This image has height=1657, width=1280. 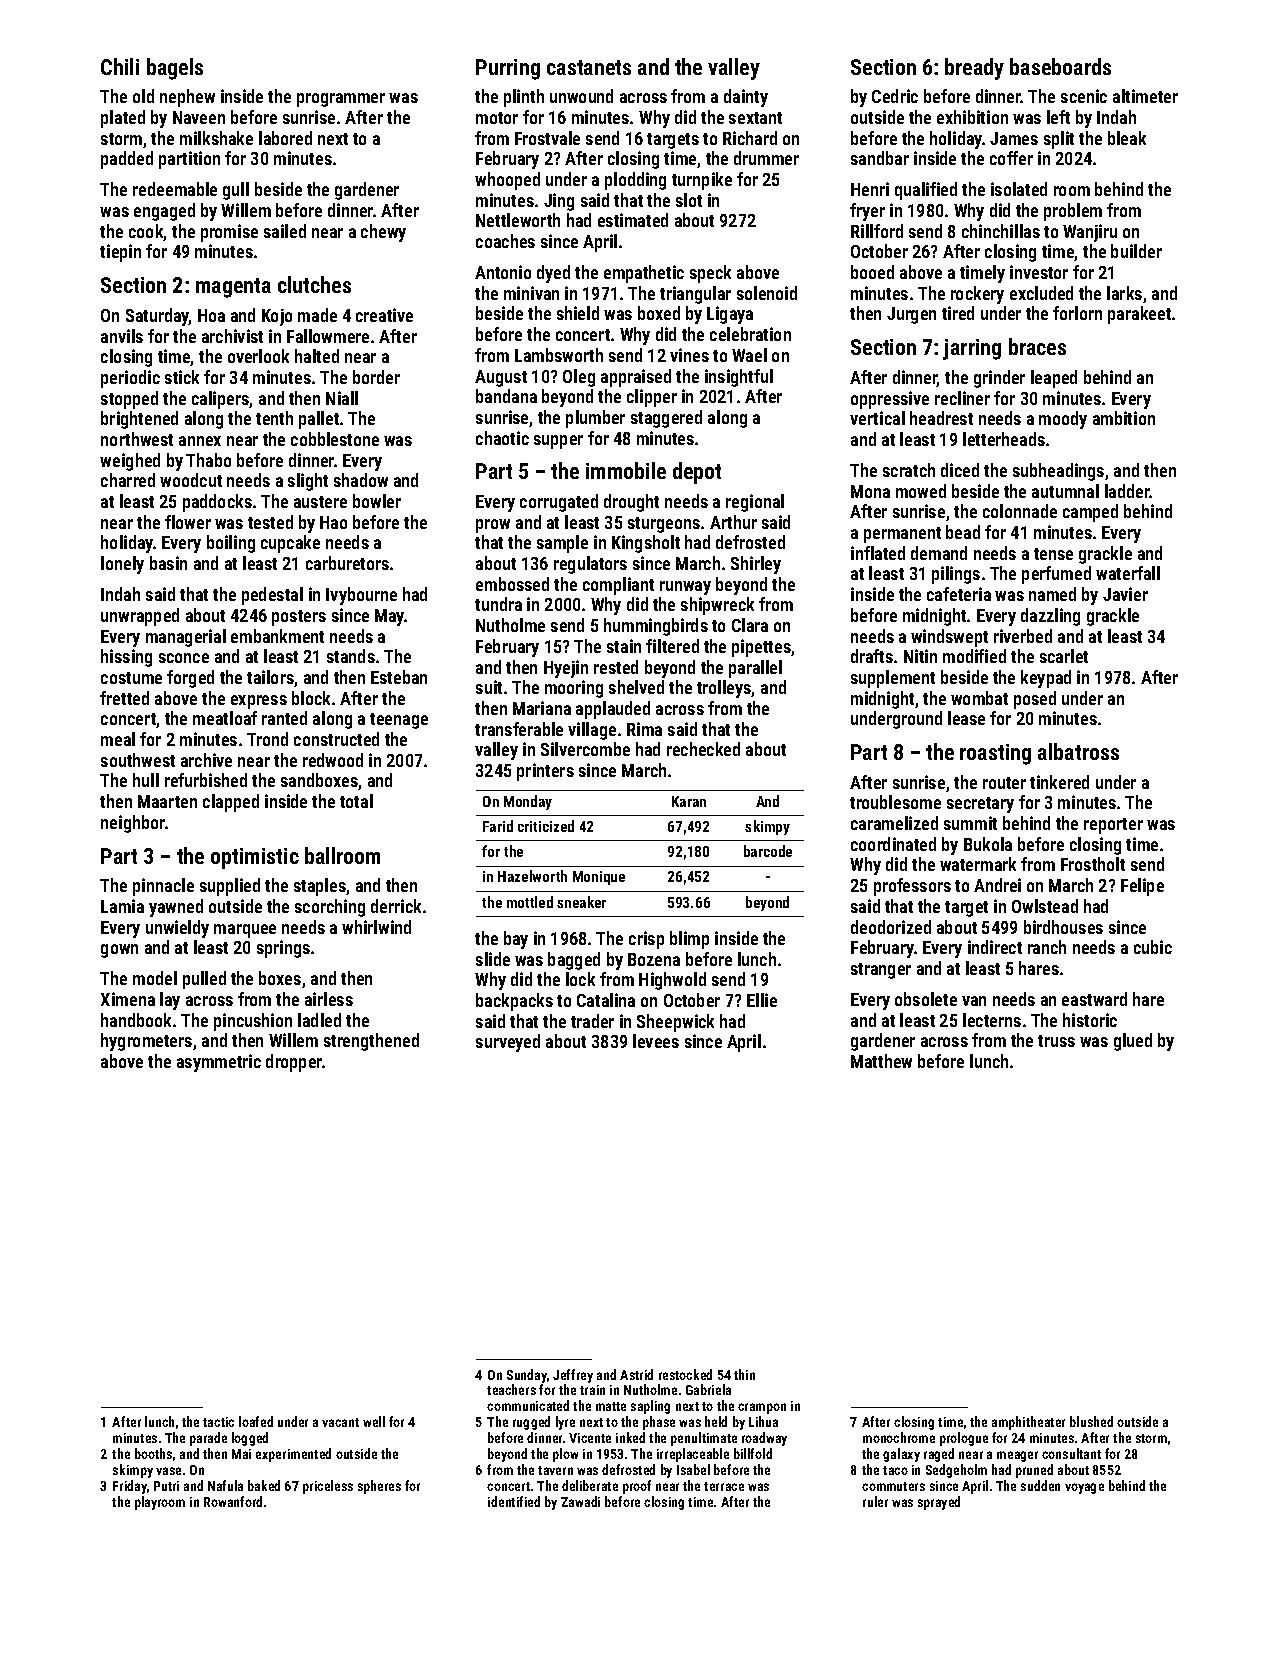 I want to click on spheres, so click(x=379, y=1487).
